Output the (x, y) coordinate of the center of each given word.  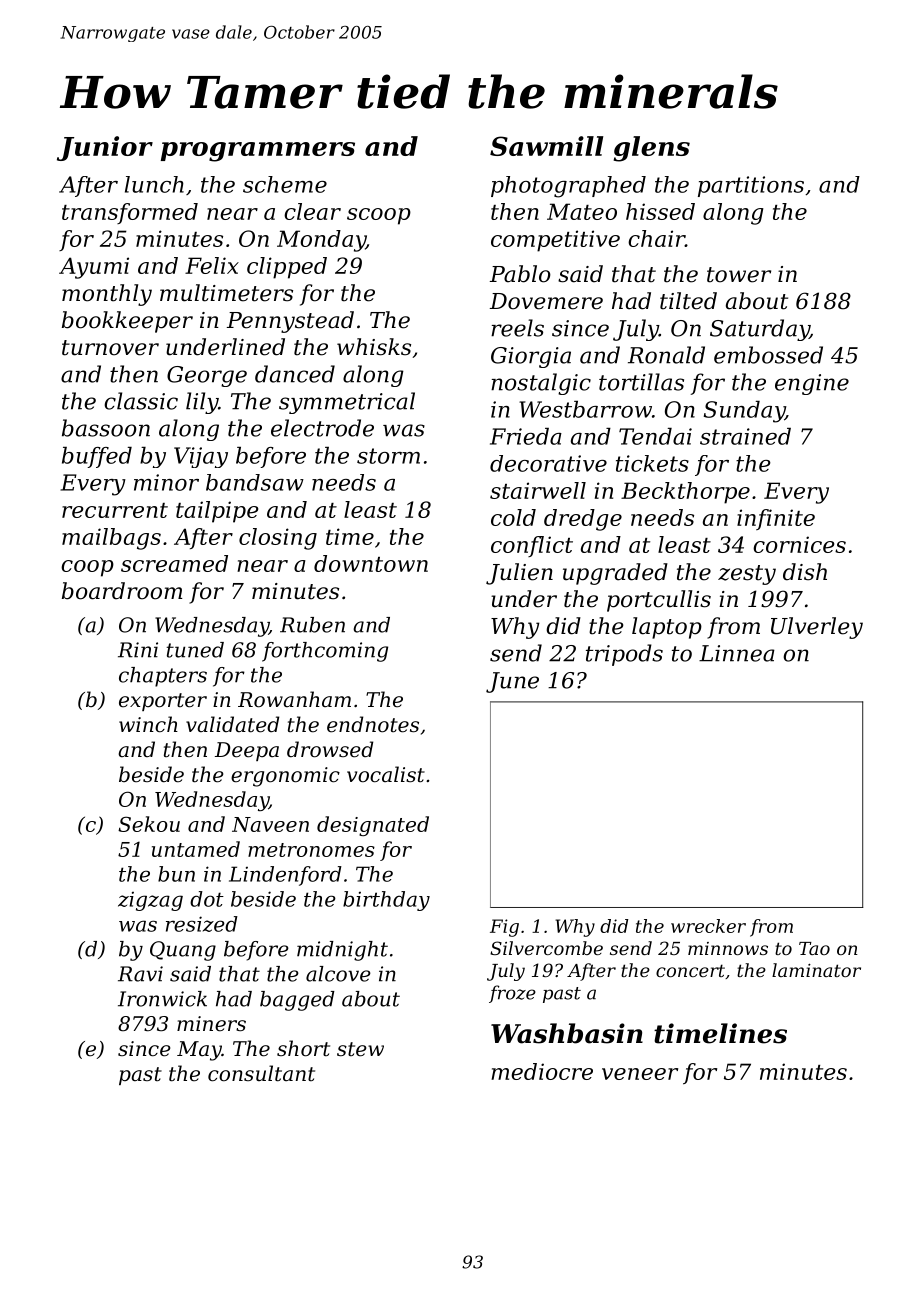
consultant (261, 1073)
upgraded (615, 574)
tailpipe (217, 512)
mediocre (542, 1071)
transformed (130, 213)
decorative (548, 463)
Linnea (737, 653)
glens (651, 149)
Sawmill (547, 146)
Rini (138, 650)
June (512, 682)
